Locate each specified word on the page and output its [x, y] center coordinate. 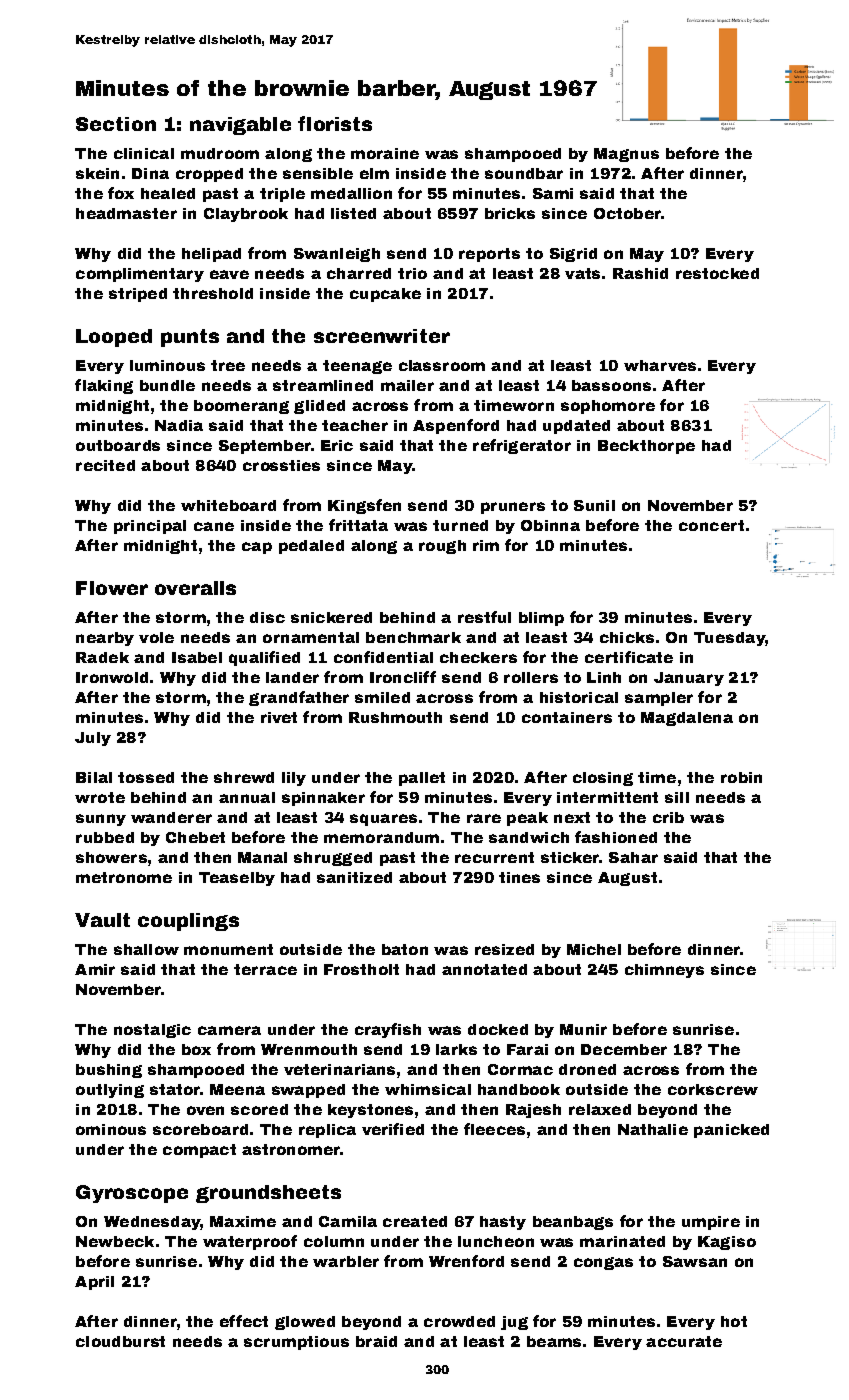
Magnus [626, 155]
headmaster [126, 213]
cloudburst [120, 1341]
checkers [478, 657]
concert [711, 525]
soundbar [524, 173]
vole [156, 637]
